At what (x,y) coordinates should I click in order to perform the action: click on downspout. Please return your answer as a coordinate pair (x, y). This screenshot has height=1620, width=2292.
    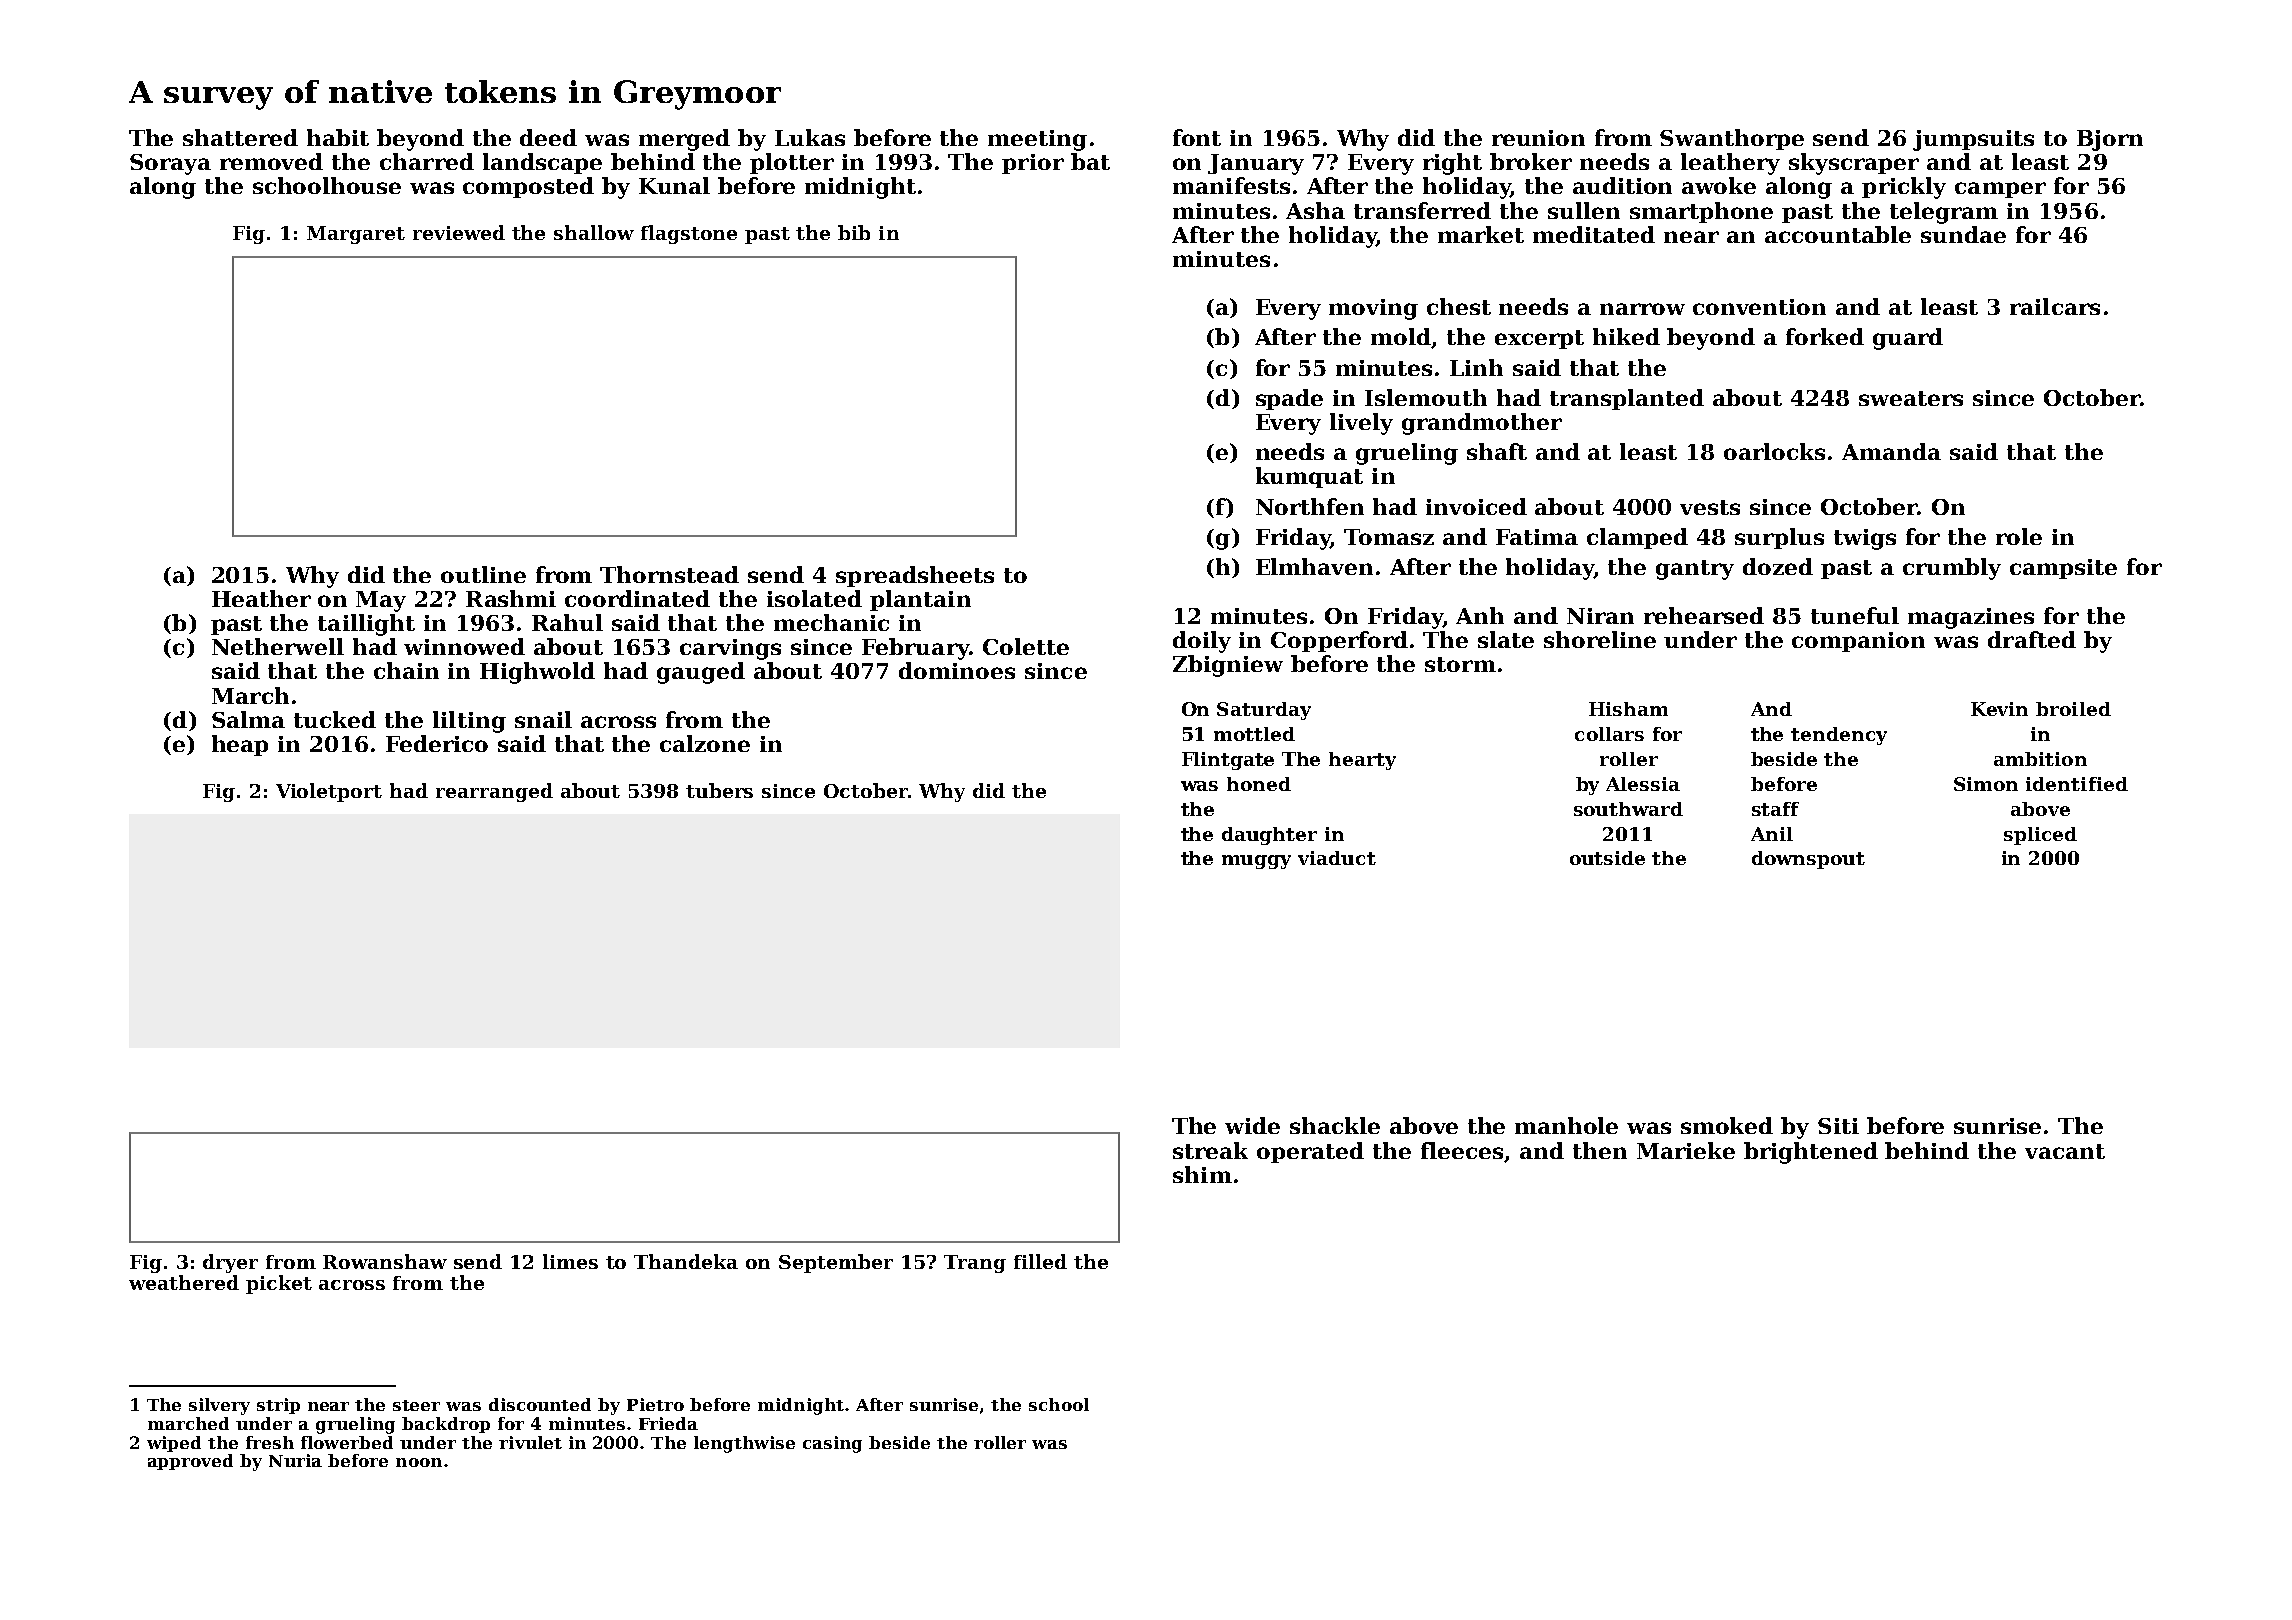
    Looking at the image, I should click on (1808, 860).
